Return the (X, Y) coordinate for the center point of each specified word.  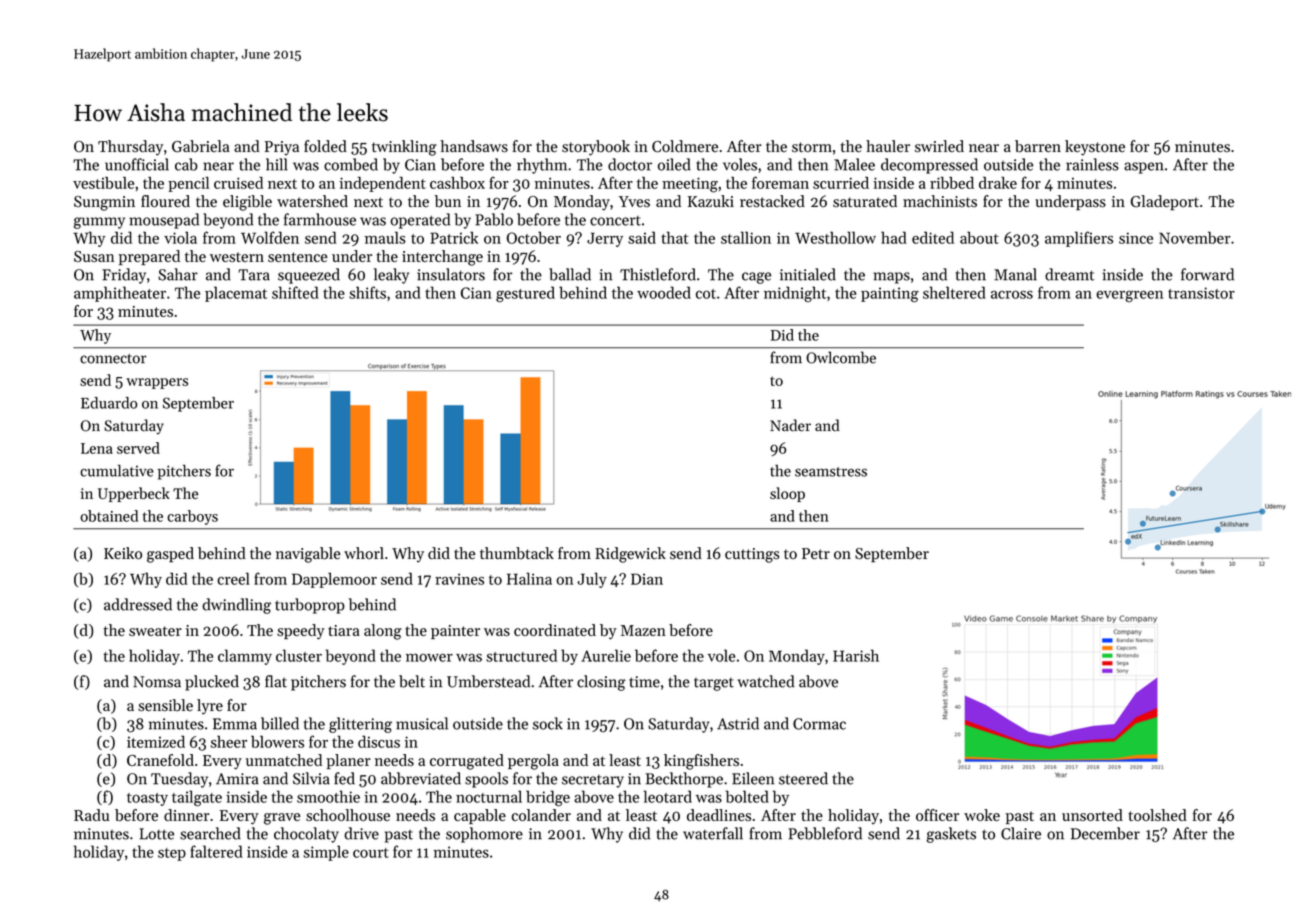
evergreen (1129, 296)
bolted (747, 796)
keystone (1095, 148)
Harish (856, 655)
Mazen (643, 630)
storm (812, 147)
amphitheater (120, 294)
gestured (525, 294)
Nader (790, 425)
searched (210, 833)
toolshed (1157, 815)
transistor (1201, 293)
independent (382, 184)
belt (412, 681)
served (138, 448)
